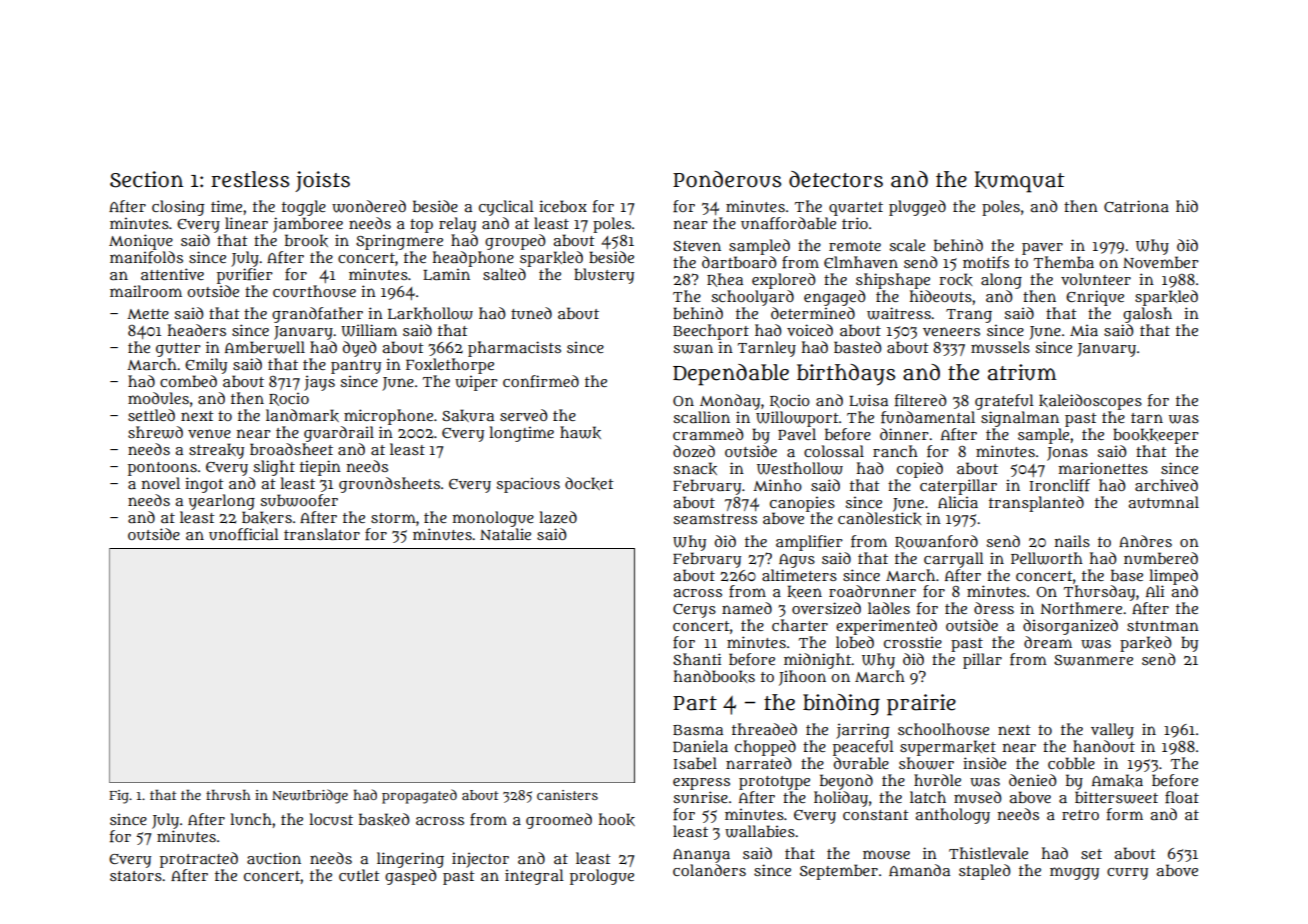 Image resolution: width=1308 pixels, height=924 pixels. I want to click on kumquat, so click(1019, 182).
